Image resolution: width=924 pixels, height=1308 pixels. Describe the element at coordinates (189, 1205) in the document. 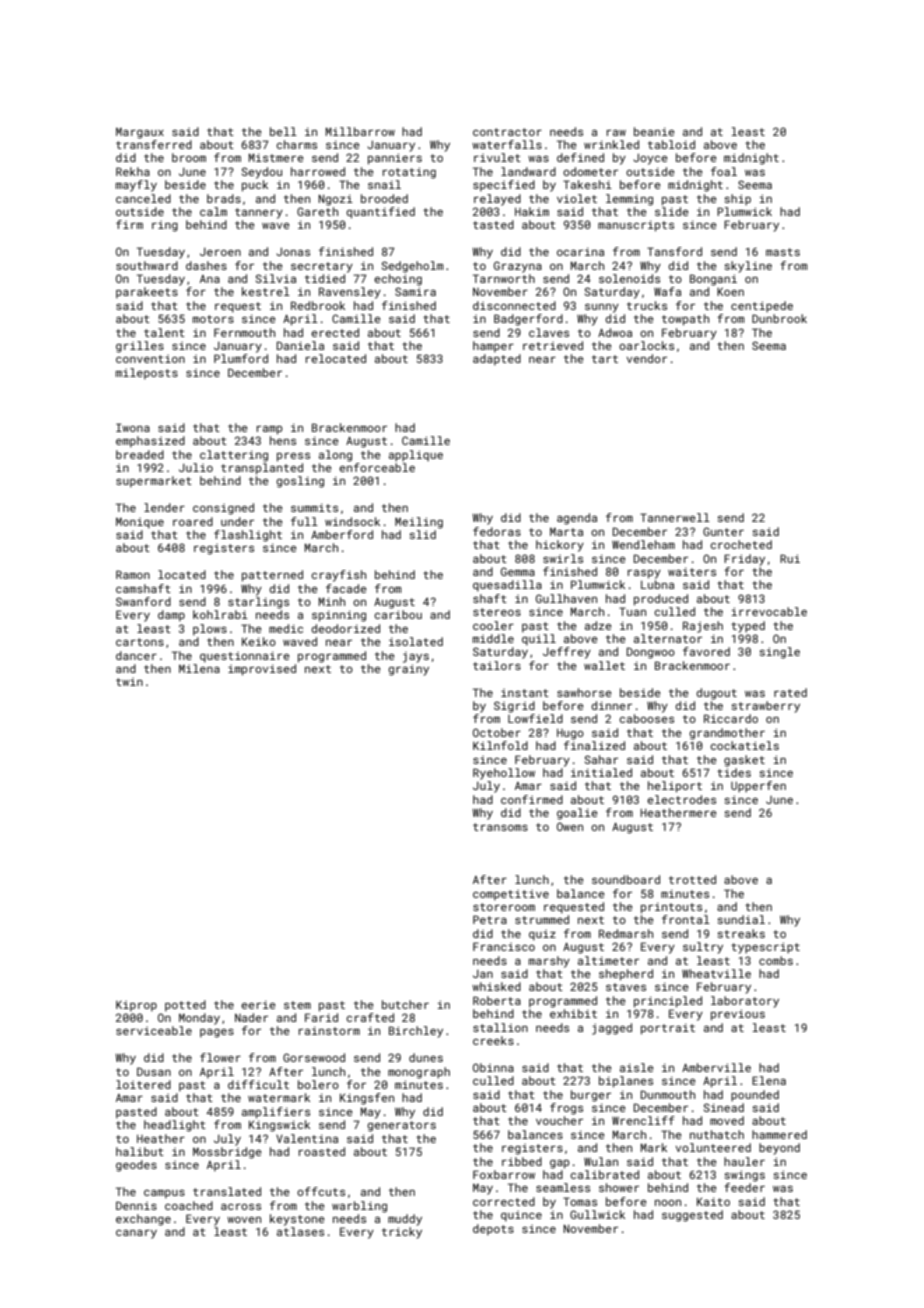

I see `coached` at that location.
